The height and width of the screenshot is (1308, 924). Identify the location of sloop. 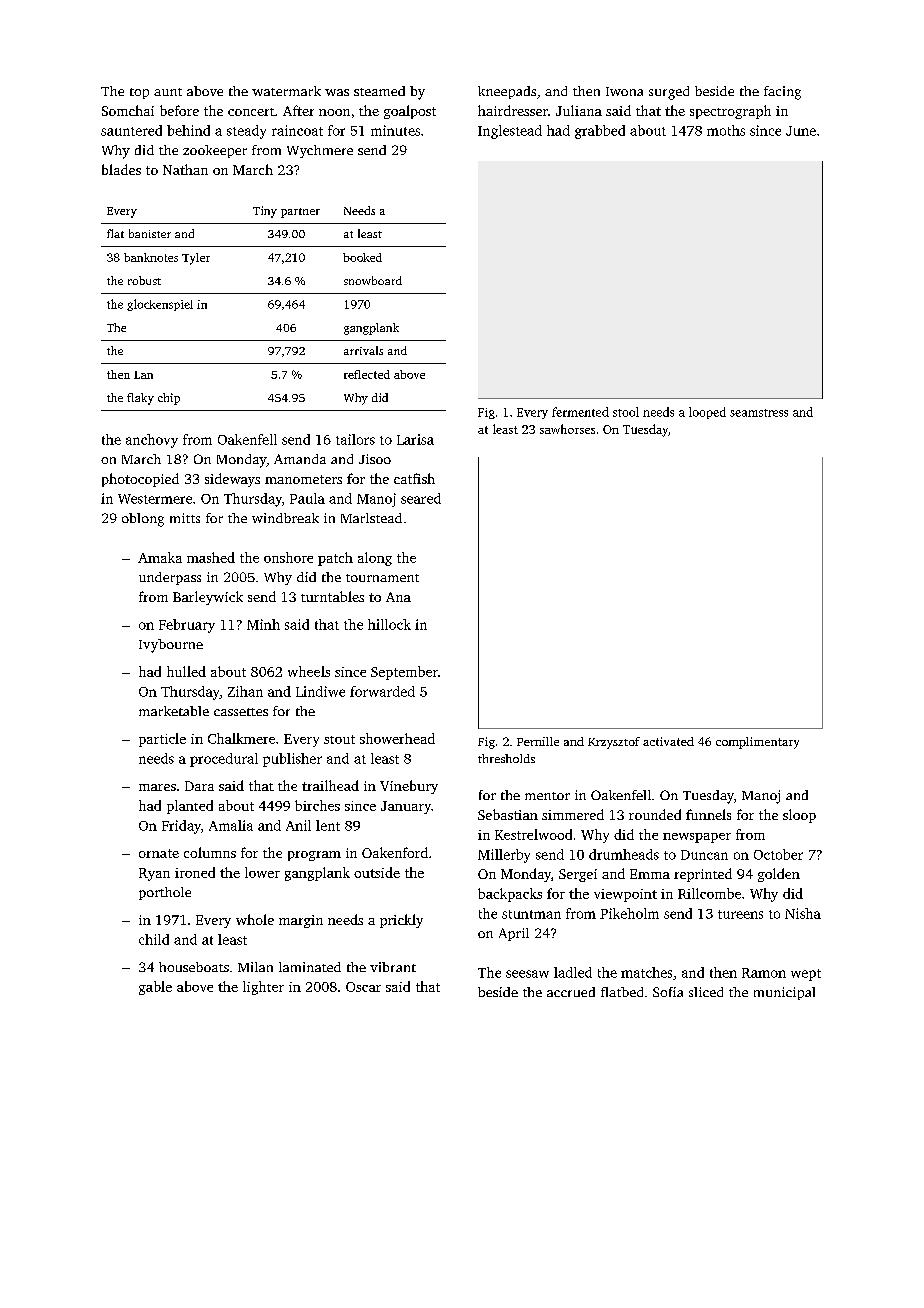
(799, 816).
